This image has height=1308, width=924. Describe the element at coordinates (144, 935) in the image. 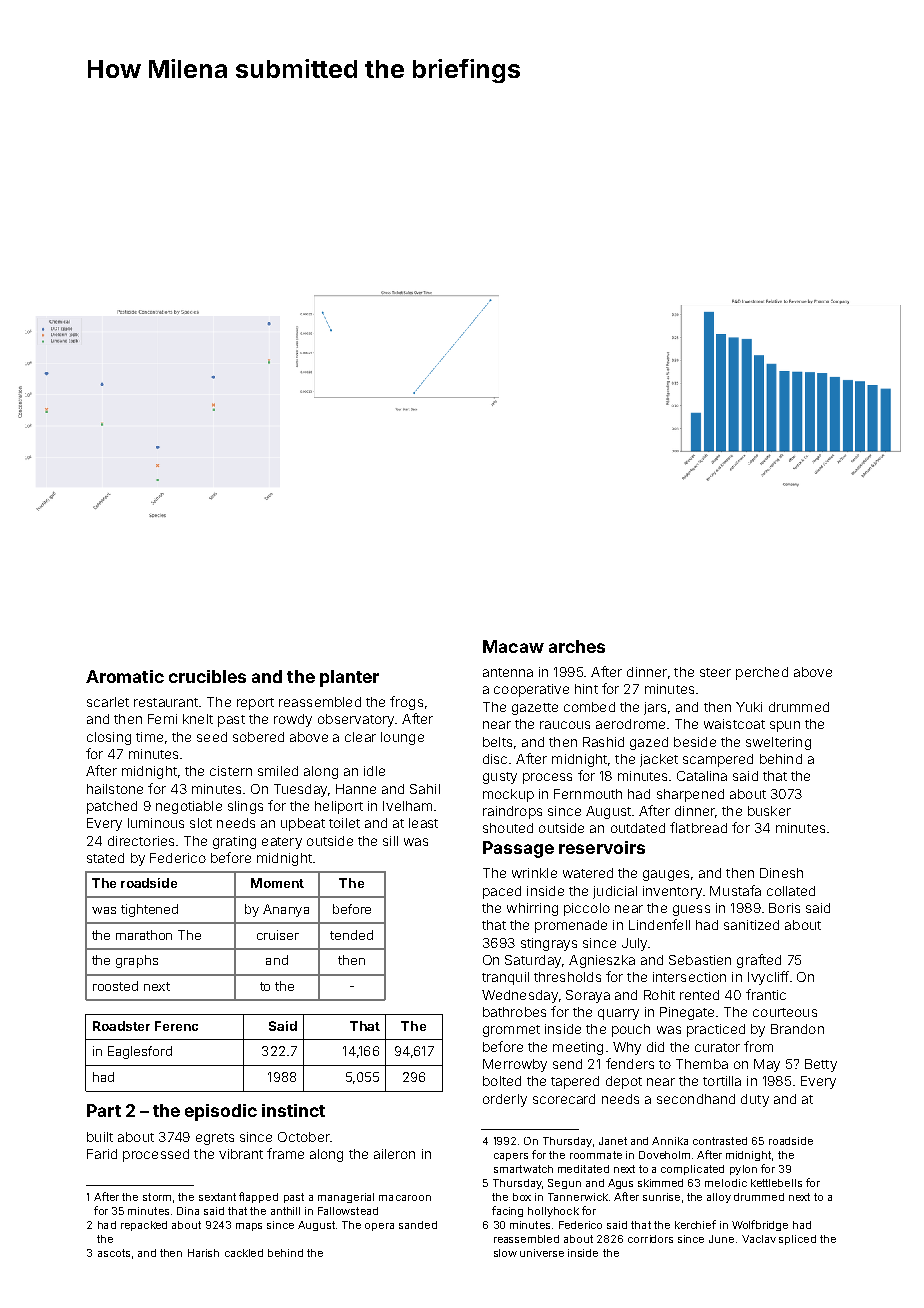

I see `marathon` at that location.
